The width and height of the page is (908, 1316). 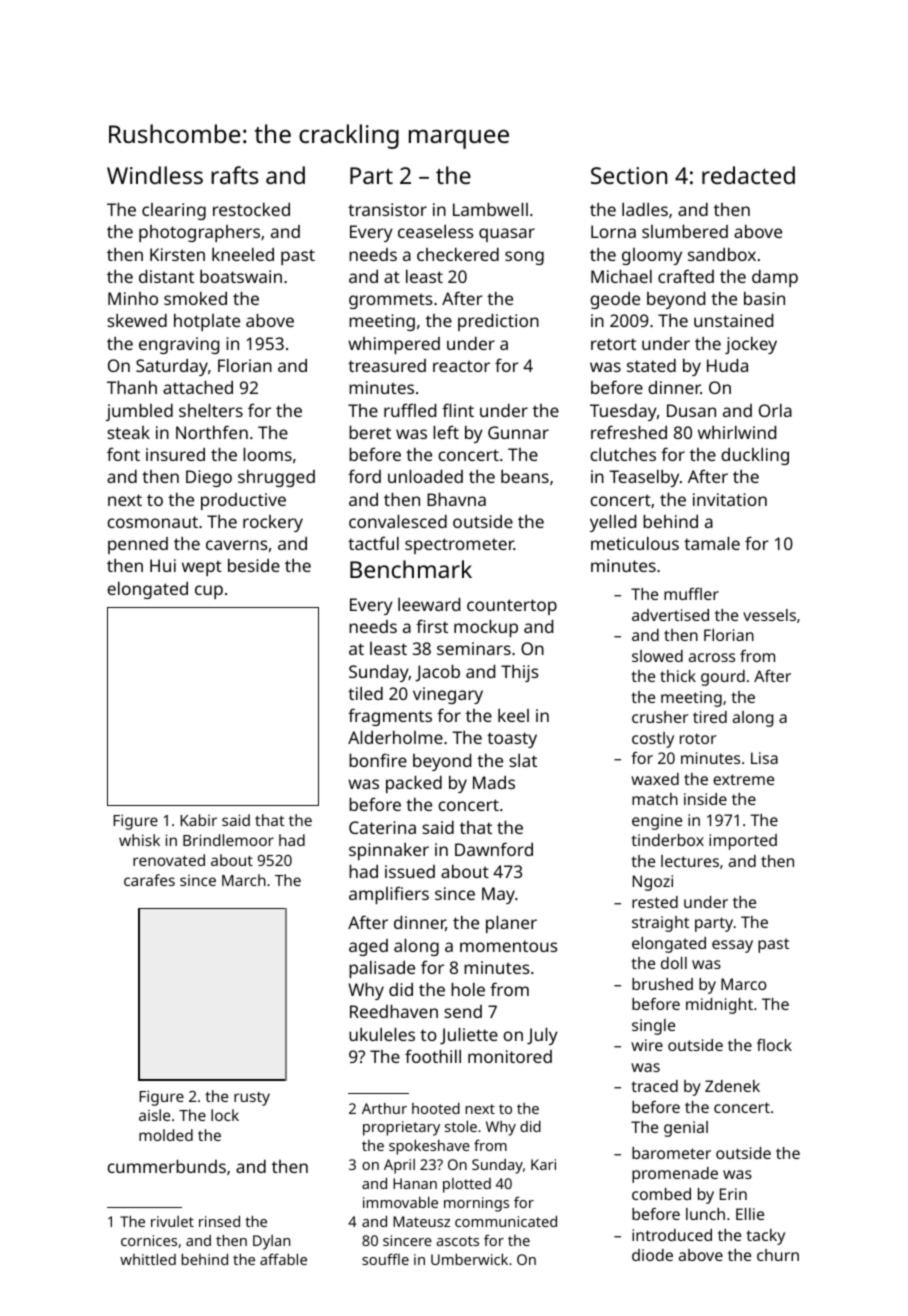 I want to click on hotplate, so click(x=207, y=322).
